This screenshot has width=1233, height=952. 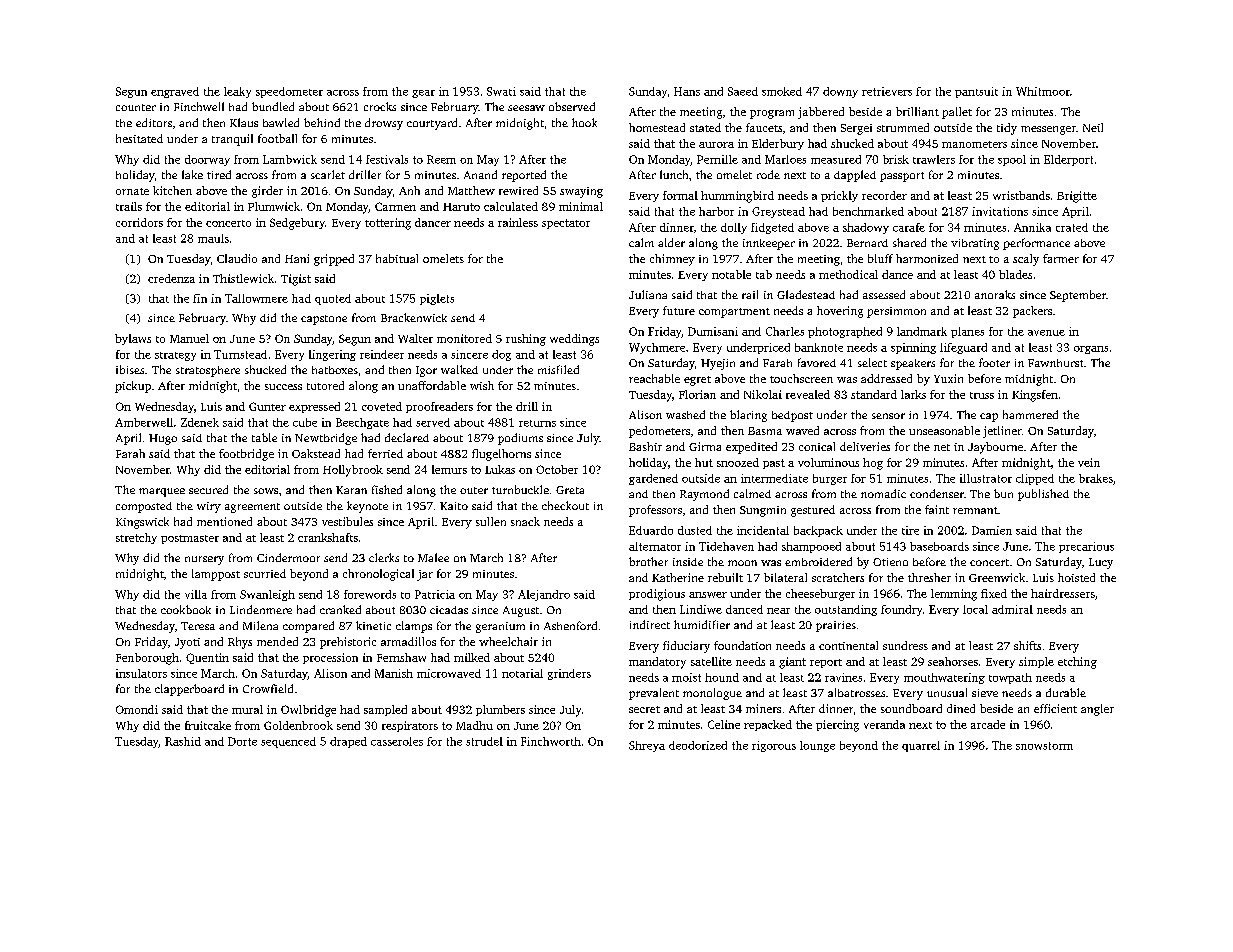 I want to click on outstanding, so click(x=846, y=610).
